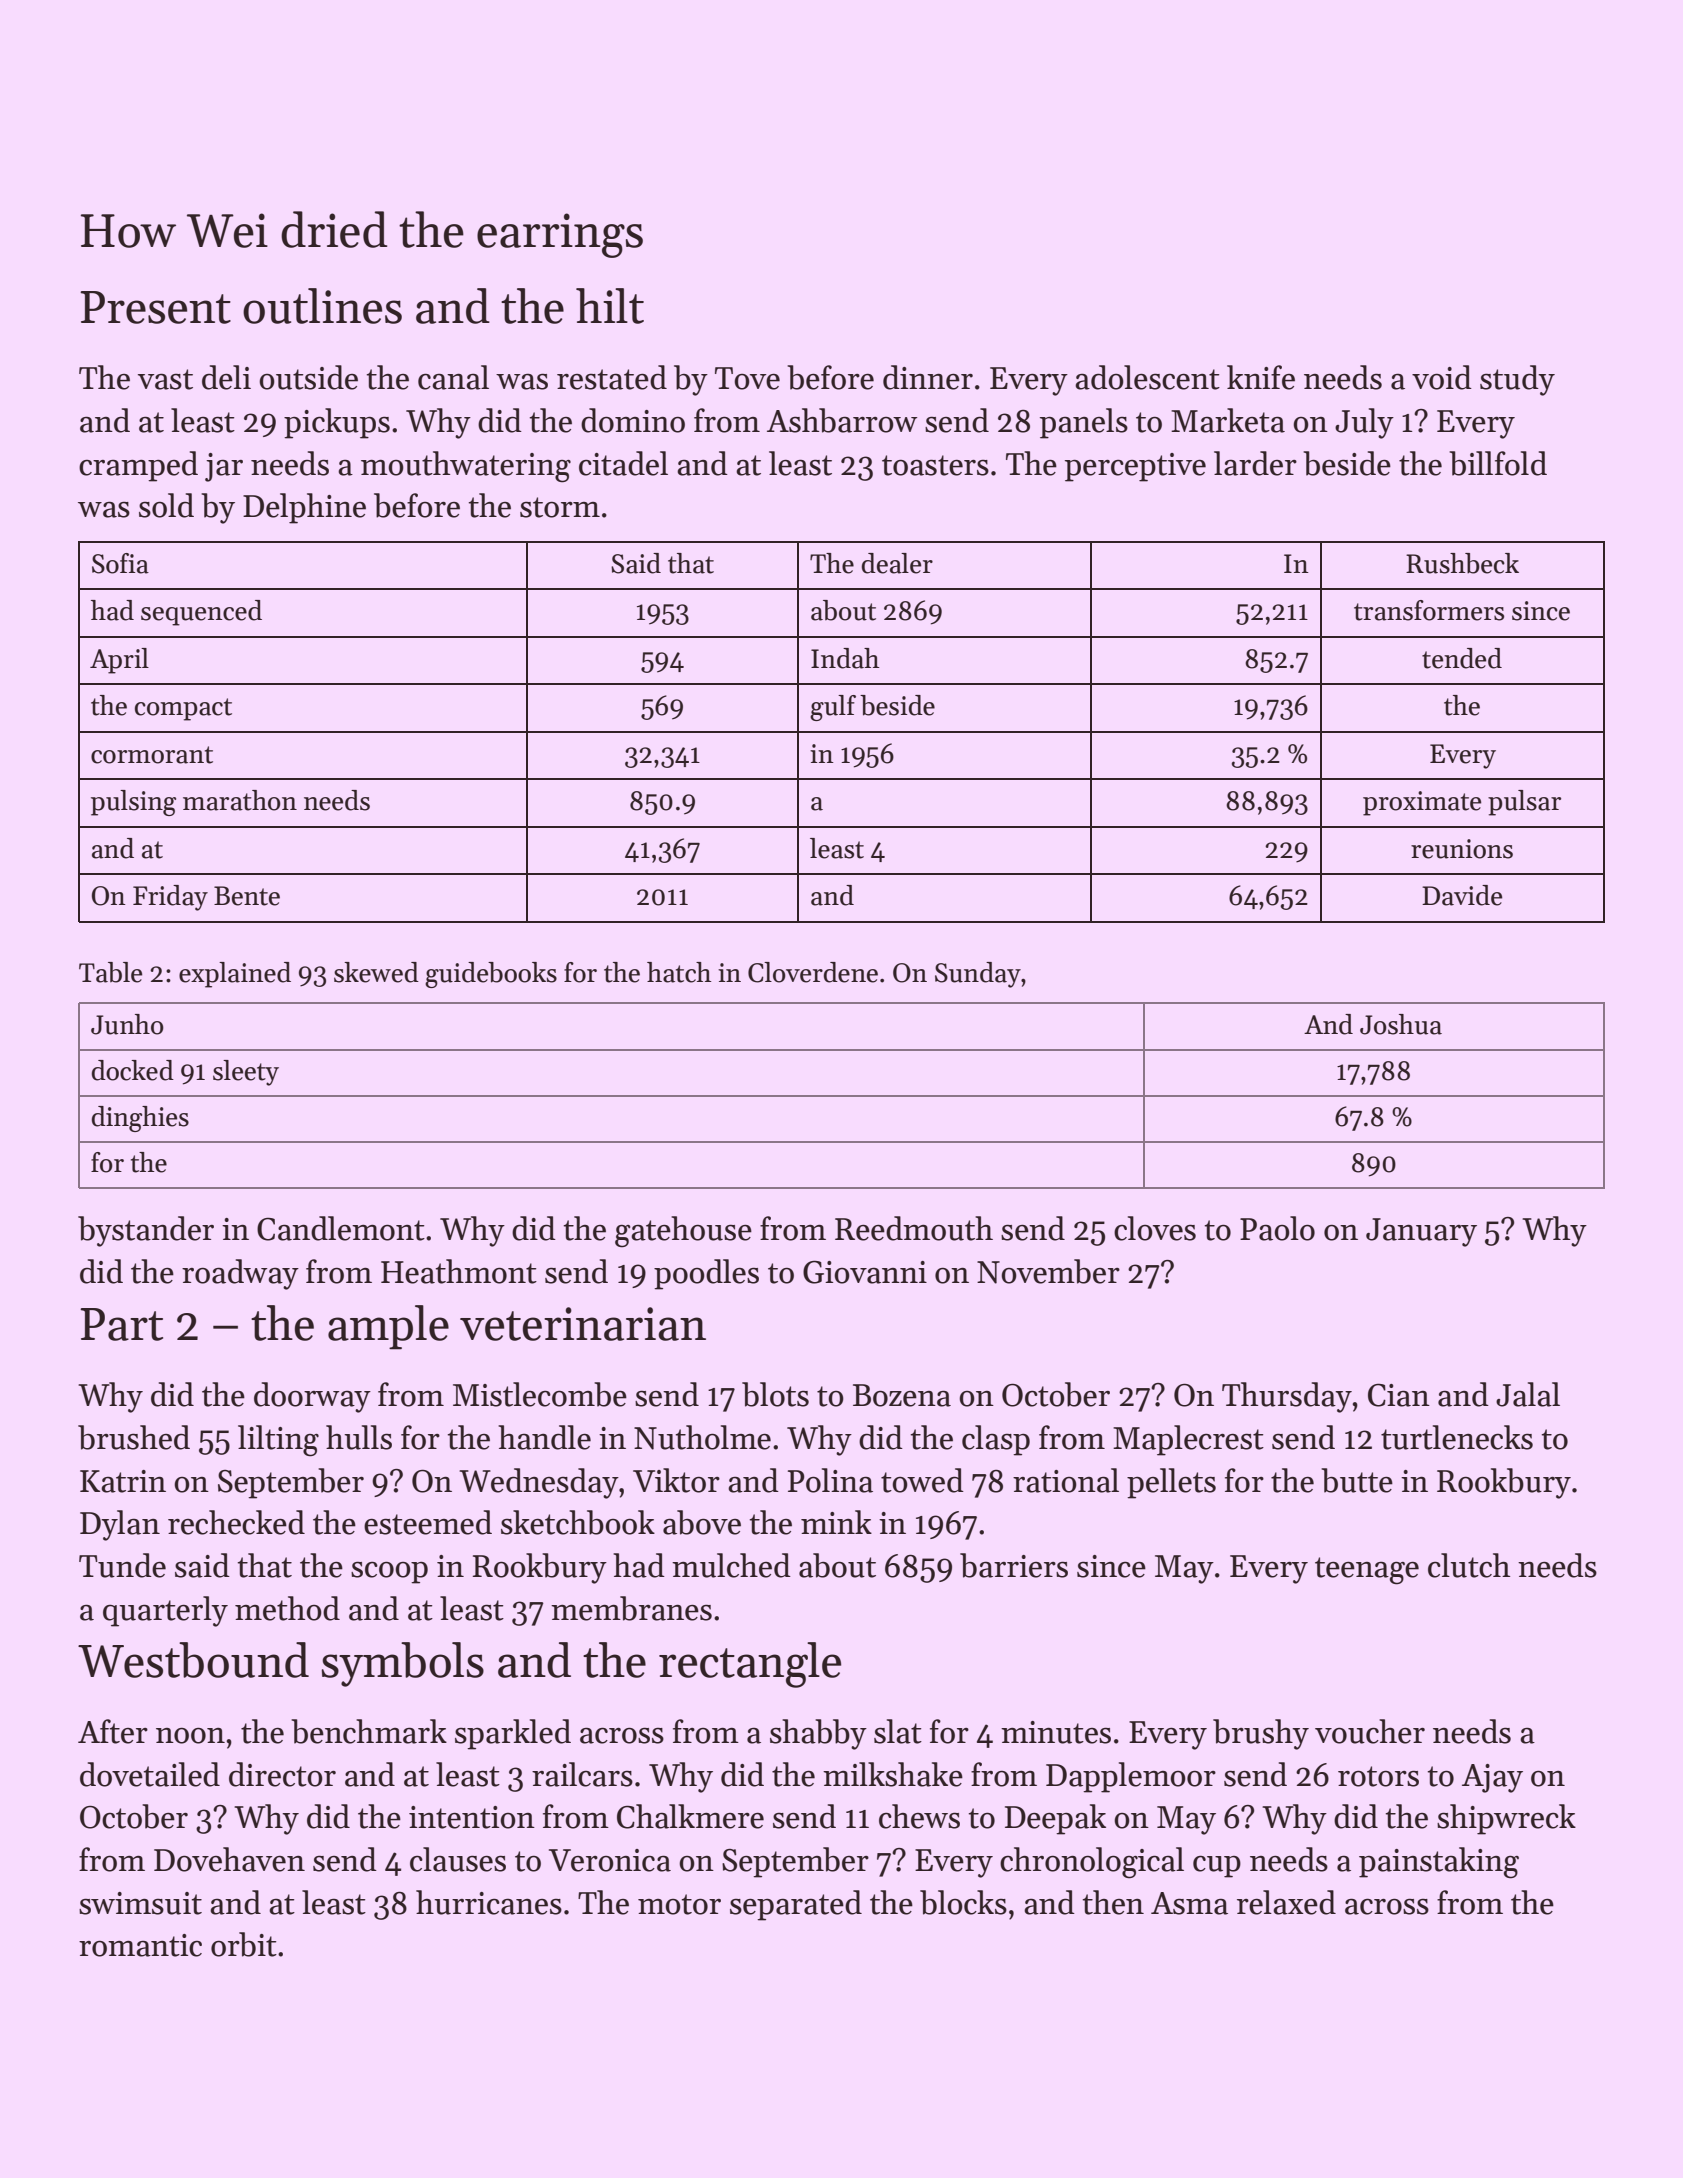  Describe the element at coordinates (1056, 1732) in the screenshot. I see `minutes` at that location.
